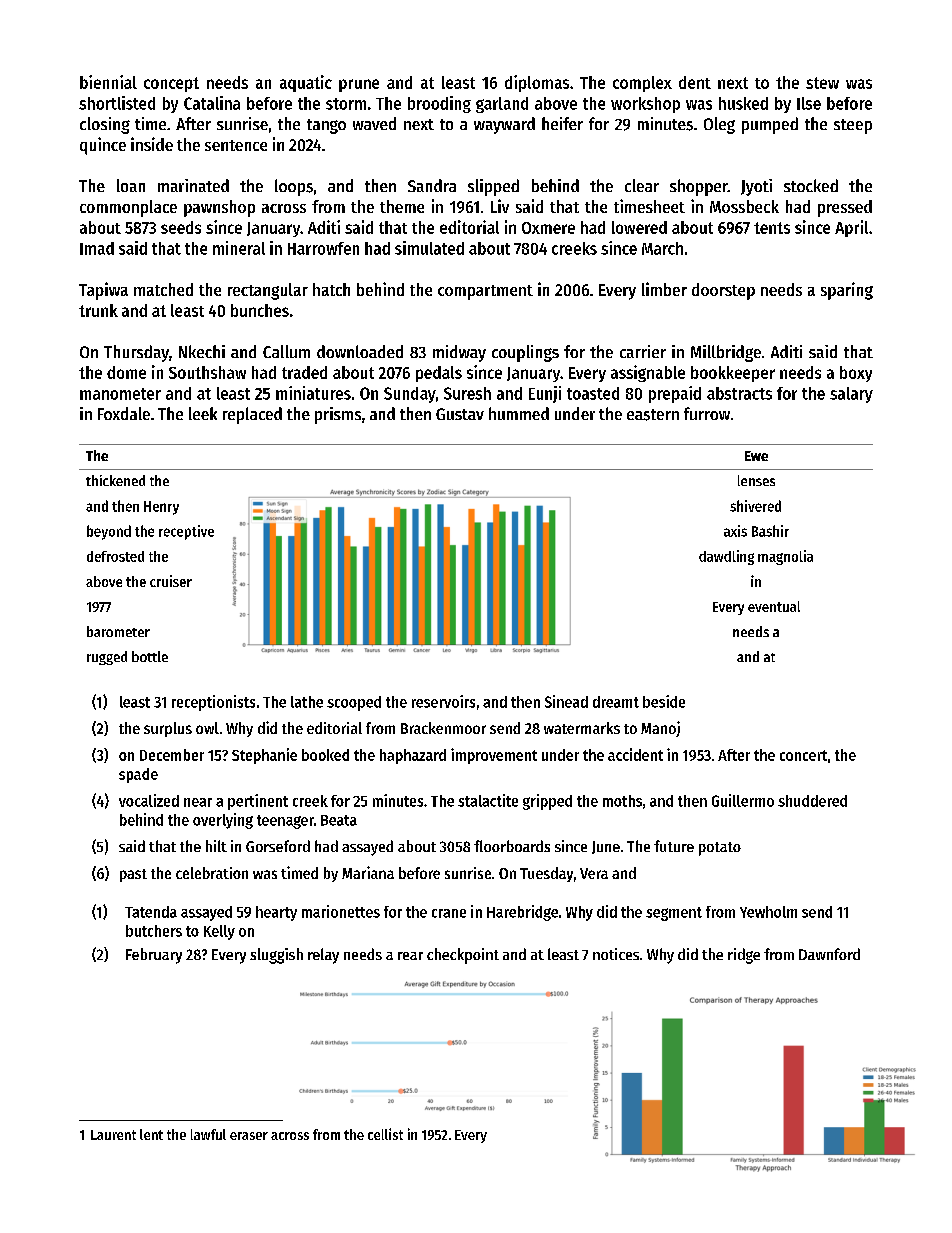  I want to click on cellist, so click(385, 1134).
